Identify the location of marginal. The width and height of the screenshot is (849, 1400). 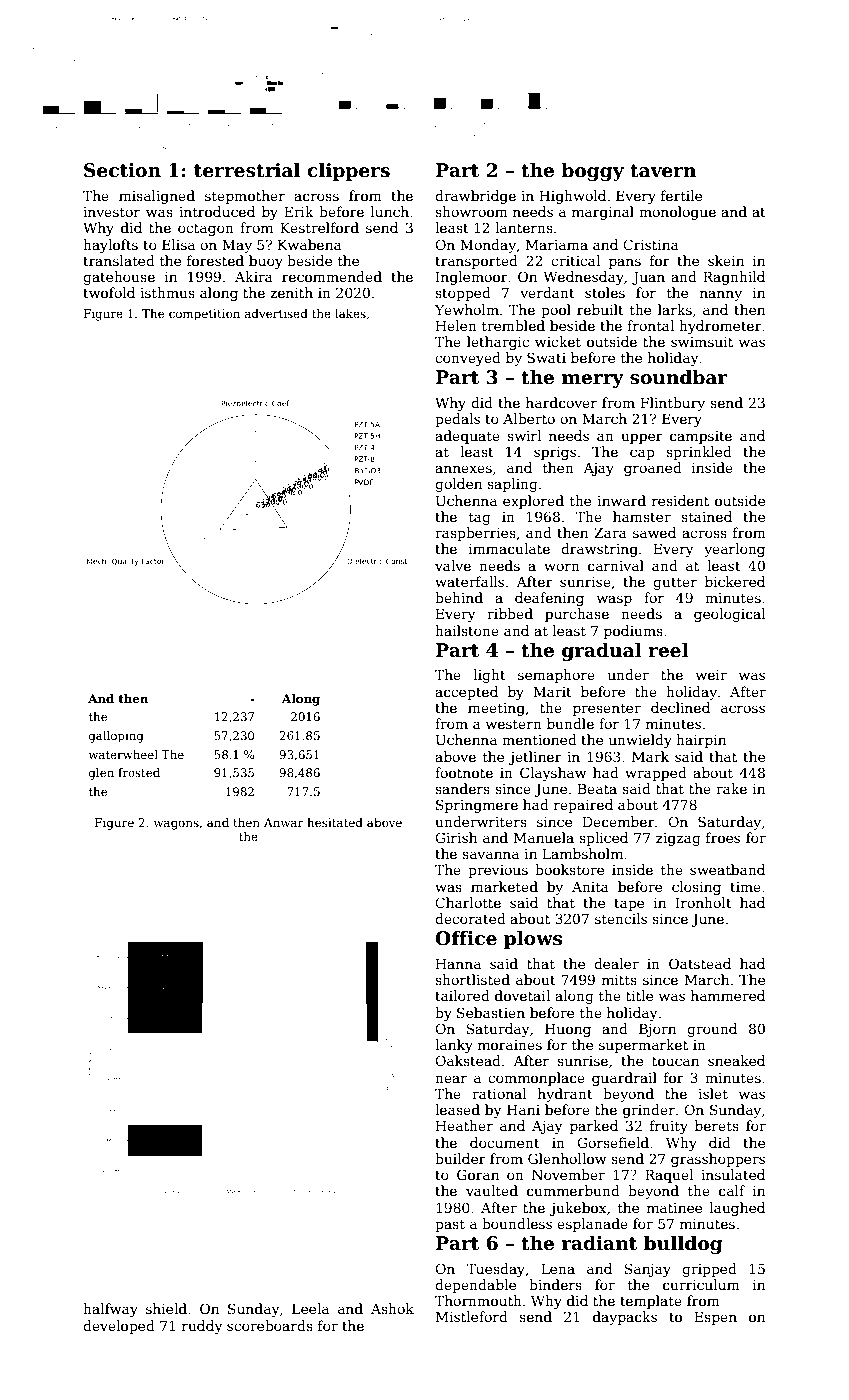
(603, 213).
